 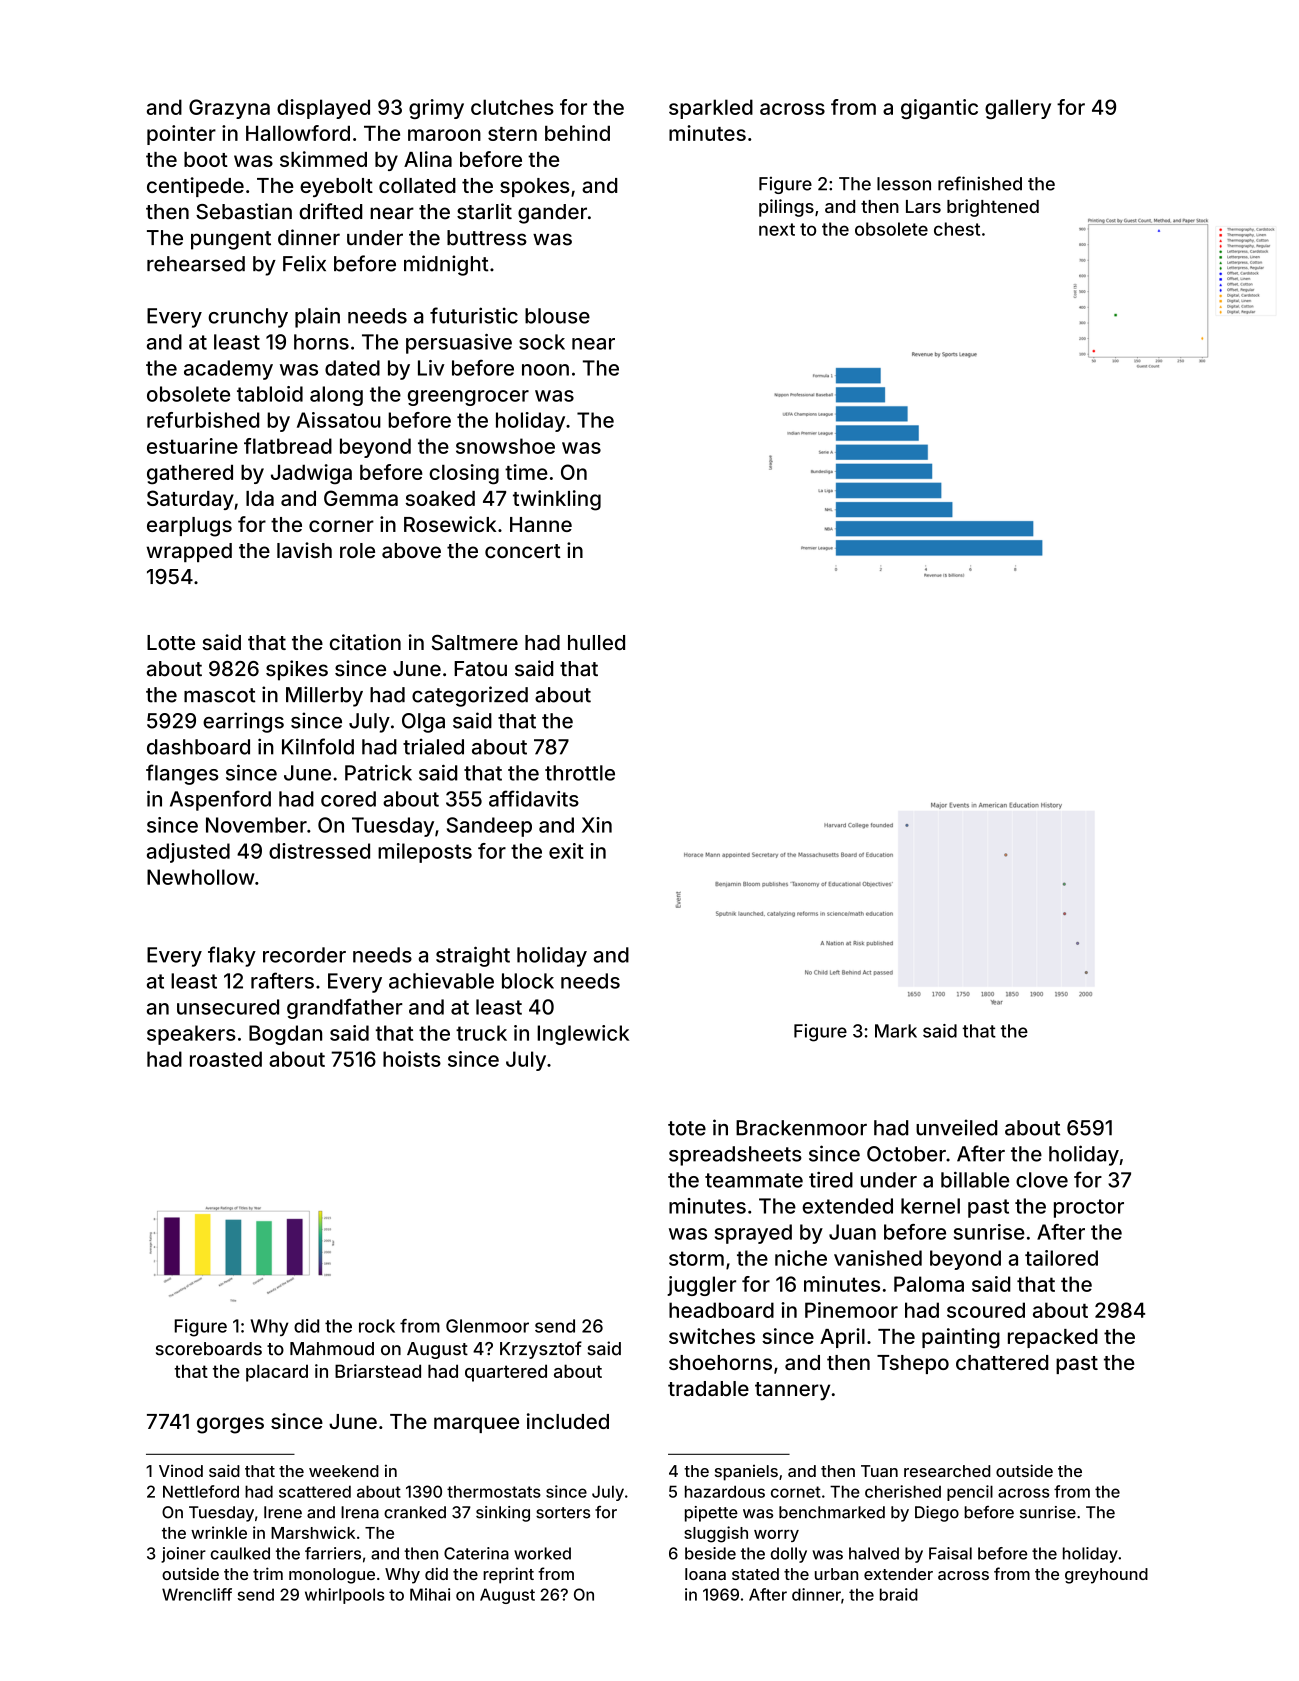 What do you see at coordinates (580, 773) in the screenshot?
I see `throttle` at bounding box center [580, 773].
